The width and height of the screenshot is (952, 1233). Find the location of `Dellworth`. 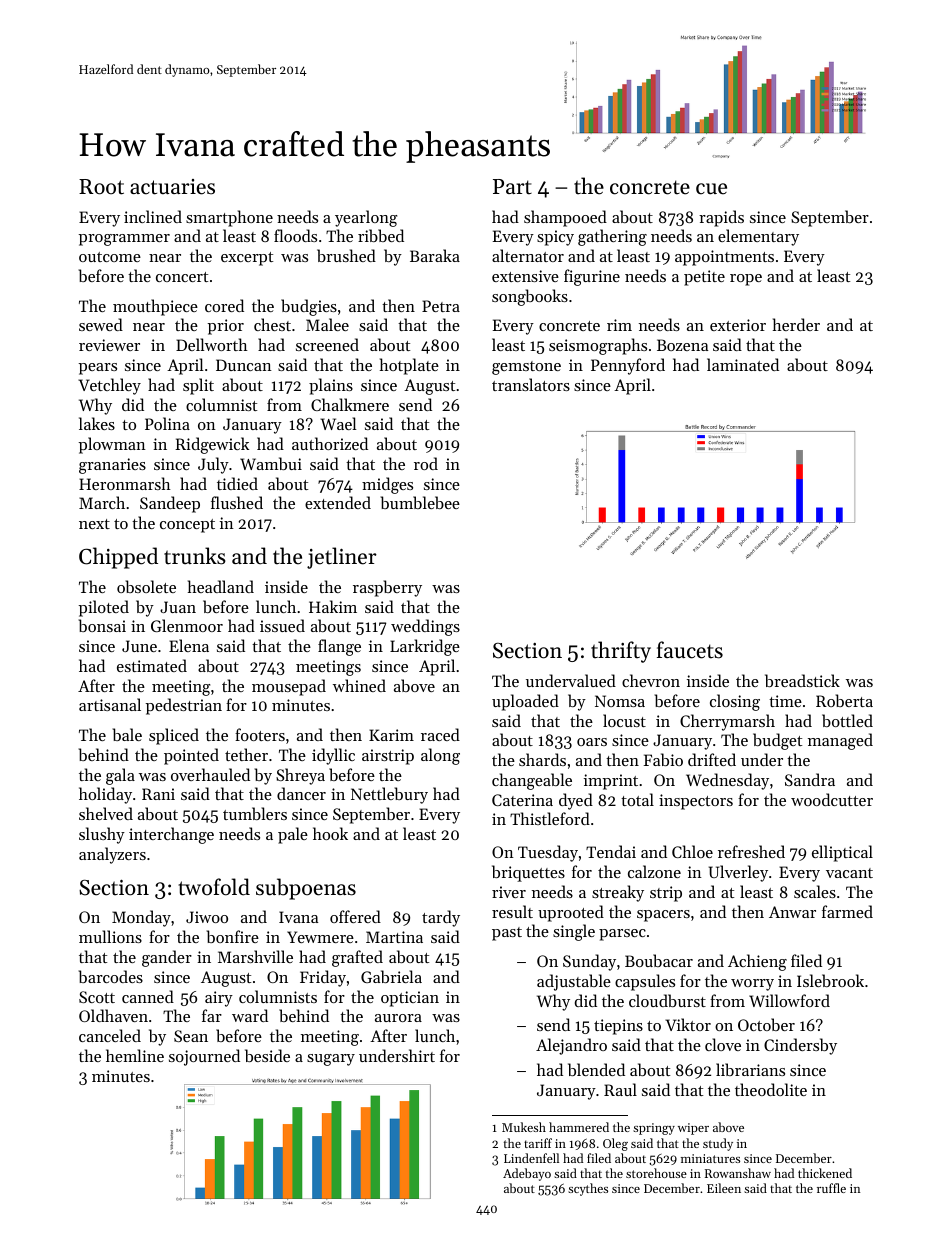

Dellworth is located at coordinates (212, 344).
